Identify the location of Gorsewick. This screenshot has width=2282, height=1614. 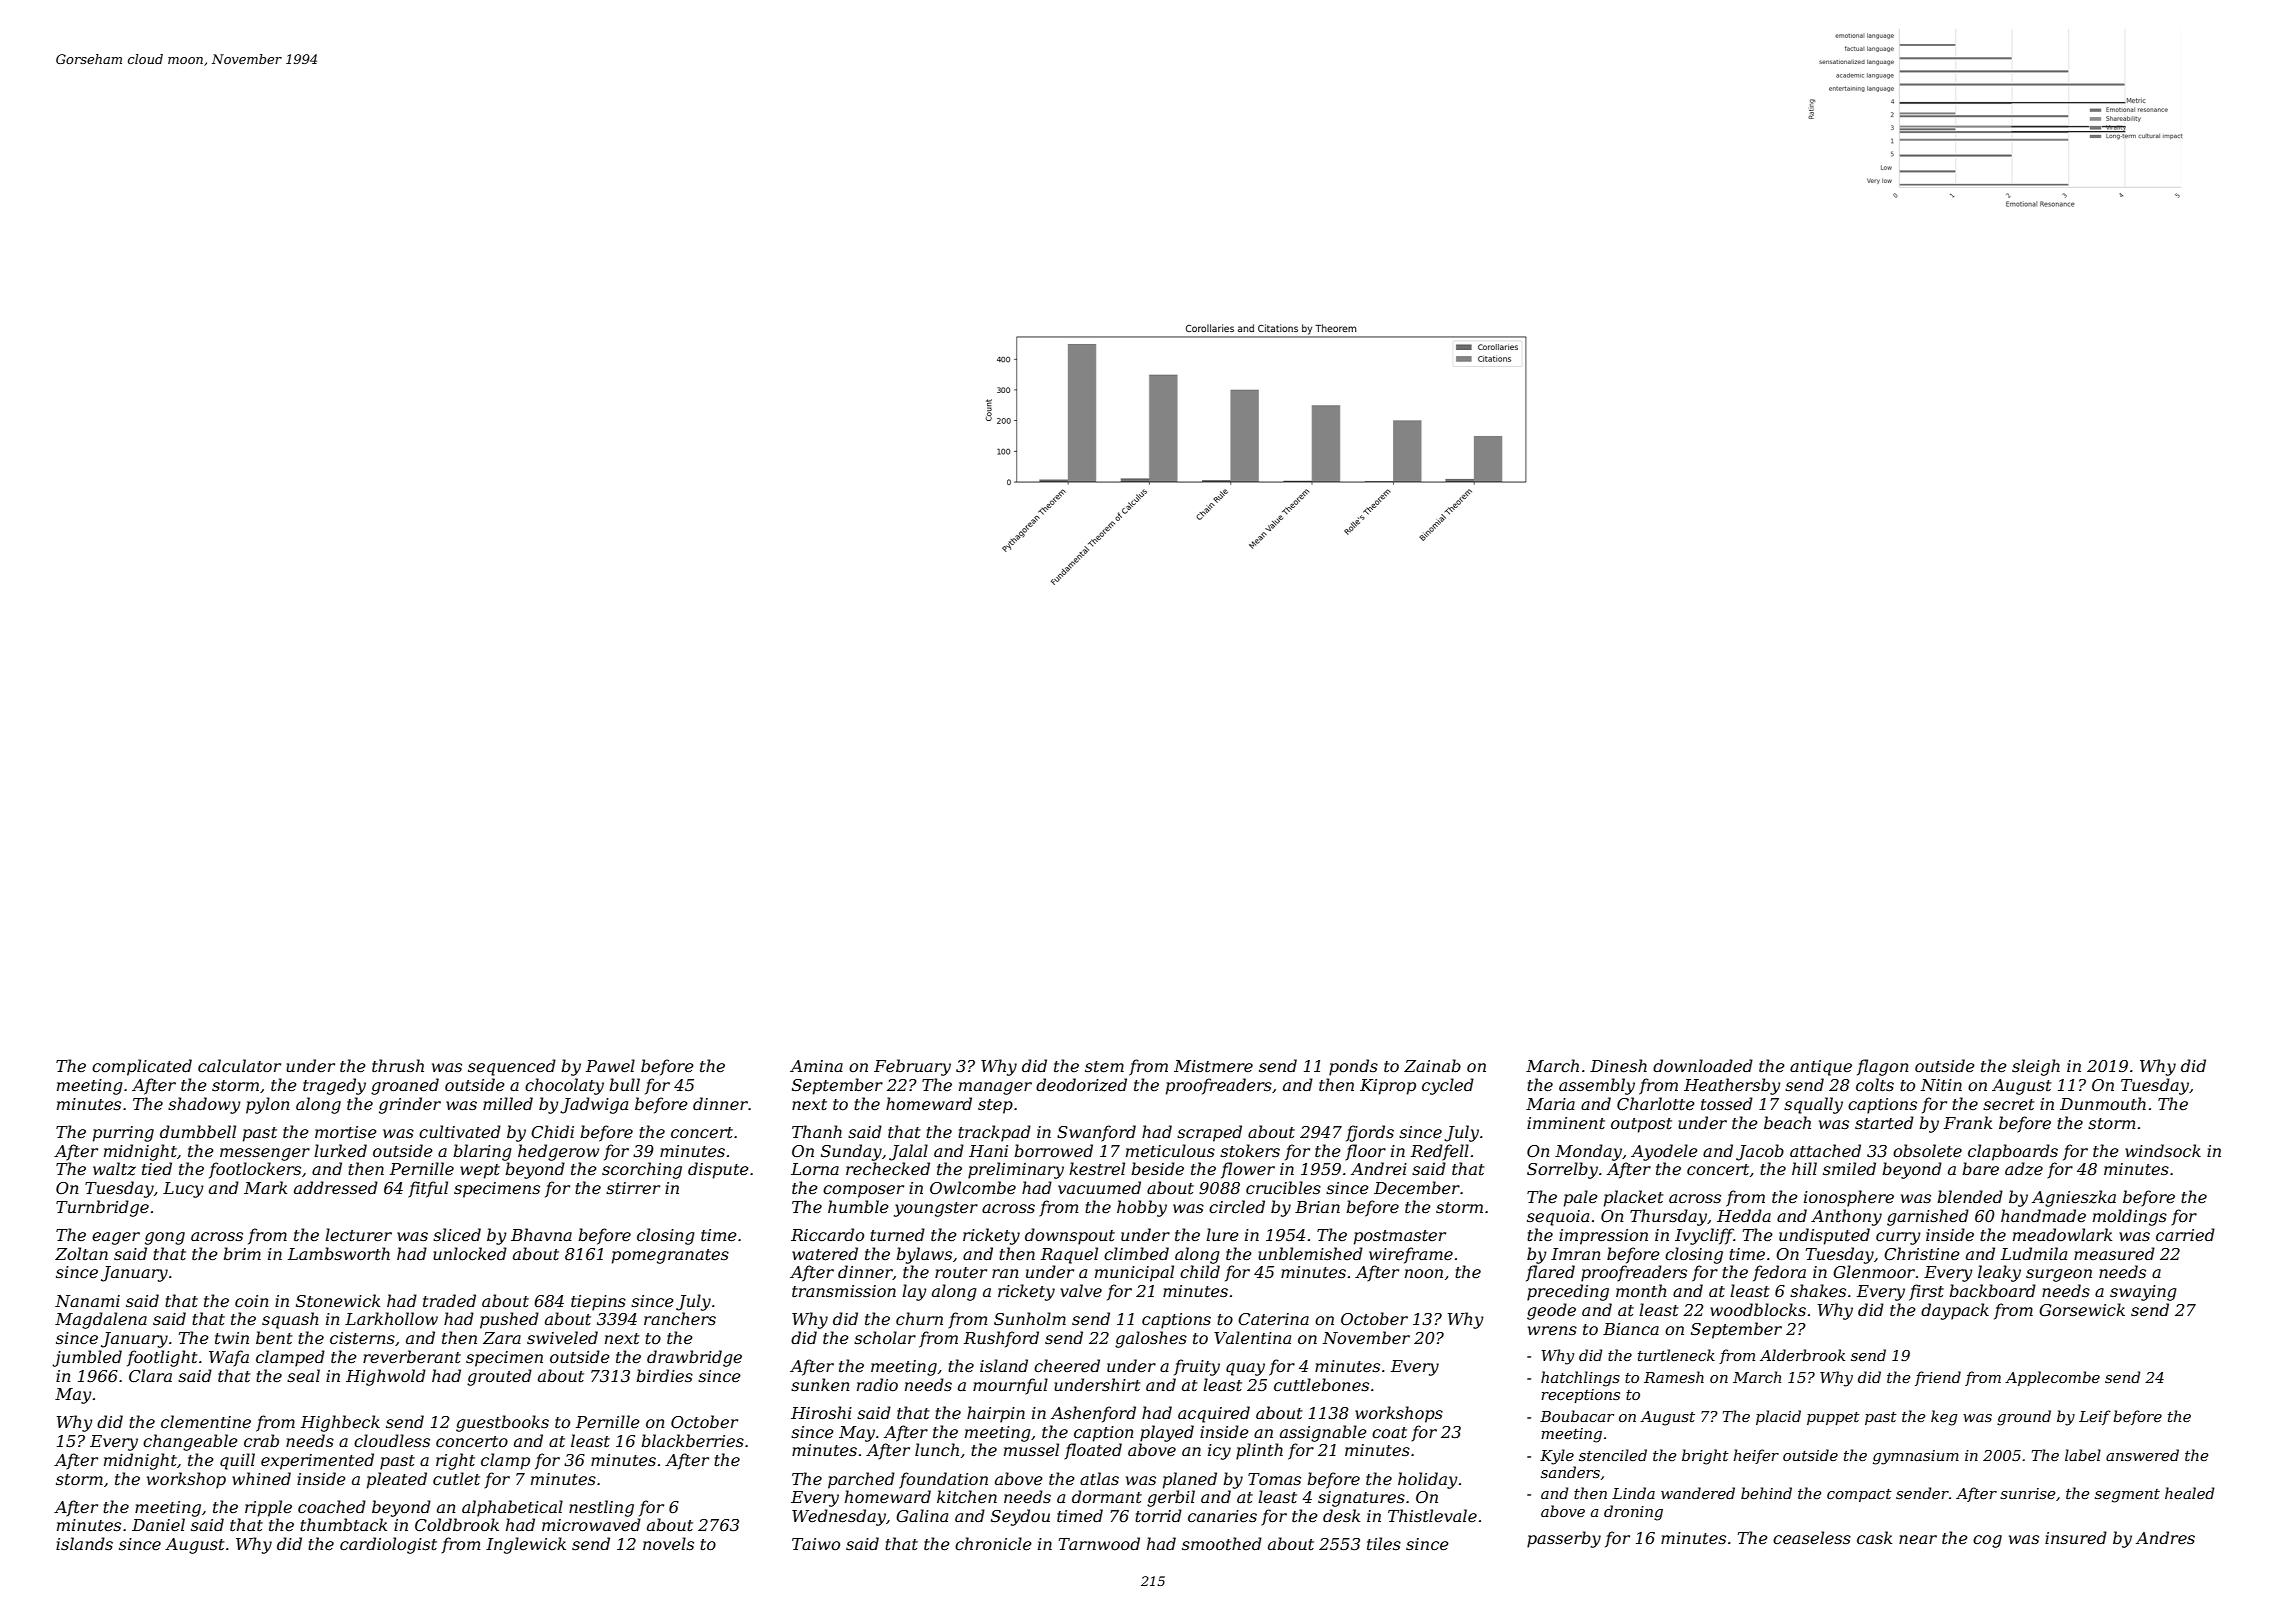
(2082, 1309).
